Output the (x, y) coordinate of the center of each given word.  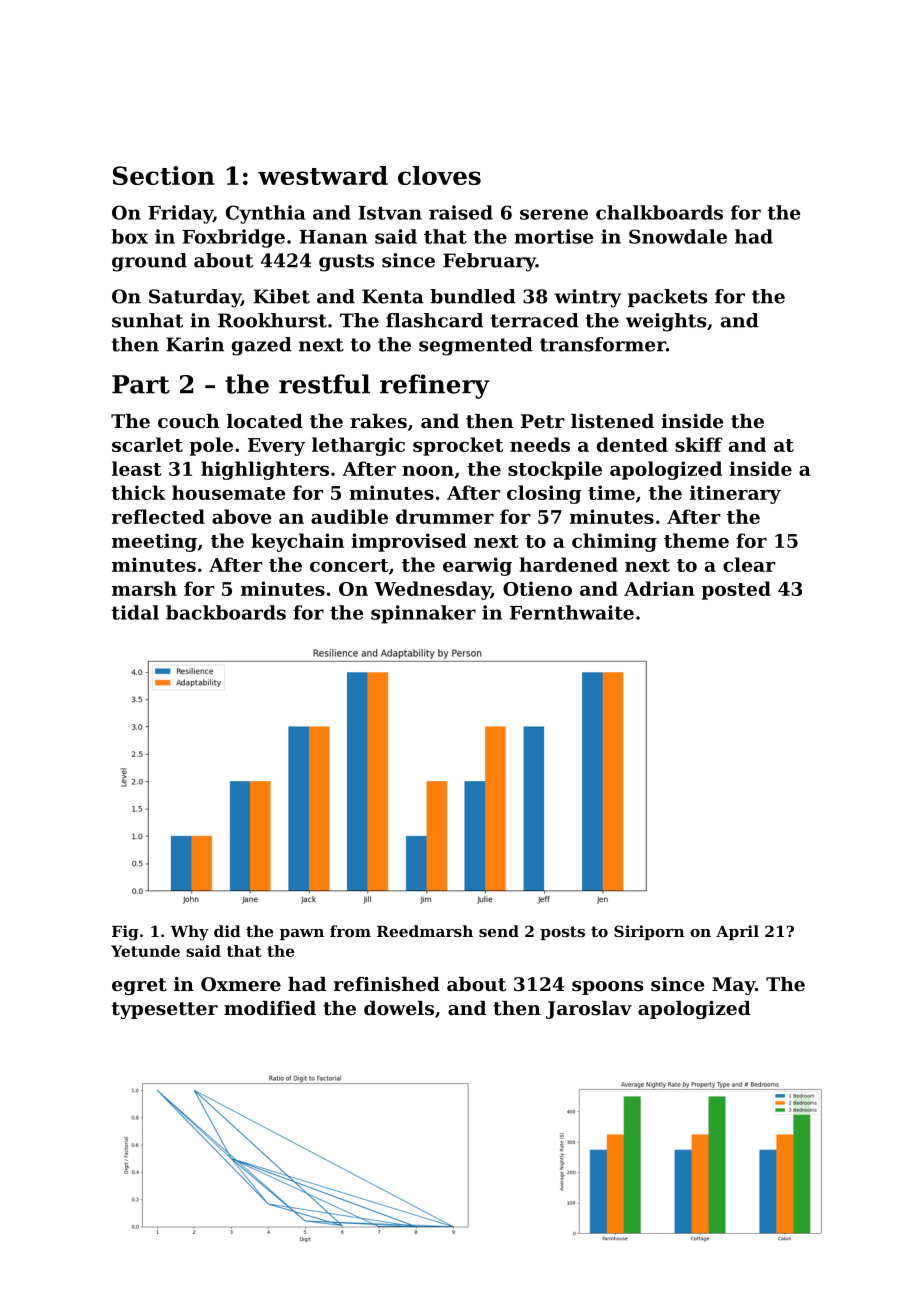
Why (189, 933)
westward (323, 175)
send (499, 931)
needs (540, 444)
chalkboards (659, 212)
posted (736, 590)
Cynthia (266, 214)
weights (666, 322)
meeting (154, 542)
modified (270, 1008)
